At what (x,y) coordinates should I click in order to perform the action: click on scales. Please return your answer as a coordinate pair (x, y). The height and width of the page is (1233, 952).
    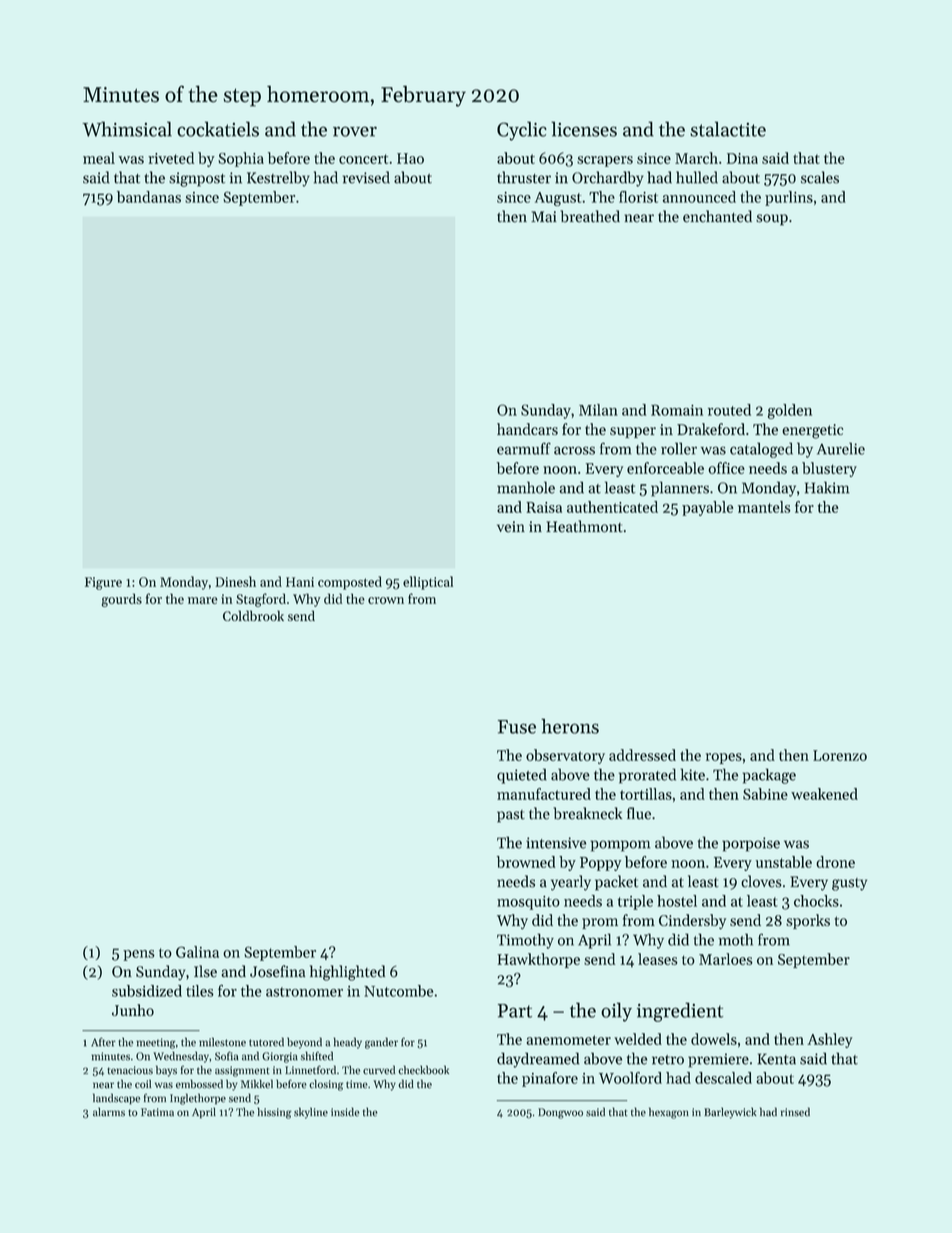
    Looking at the image, I should click on (820, 177).
